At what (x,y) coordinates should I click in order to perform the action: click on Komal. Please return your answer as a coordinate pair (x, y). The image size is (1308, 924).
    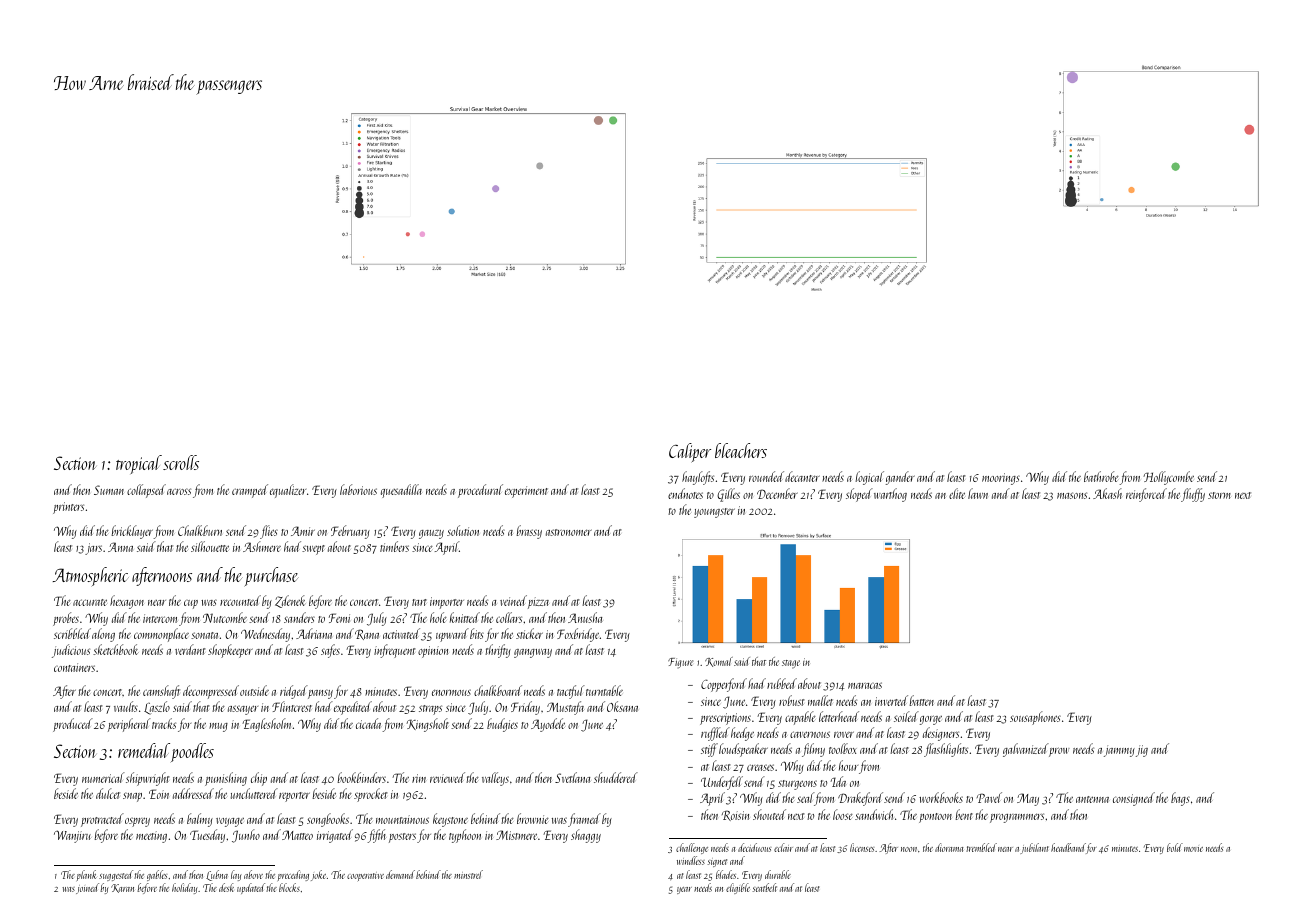
    Looking at the image, I should click on (719, 662).
